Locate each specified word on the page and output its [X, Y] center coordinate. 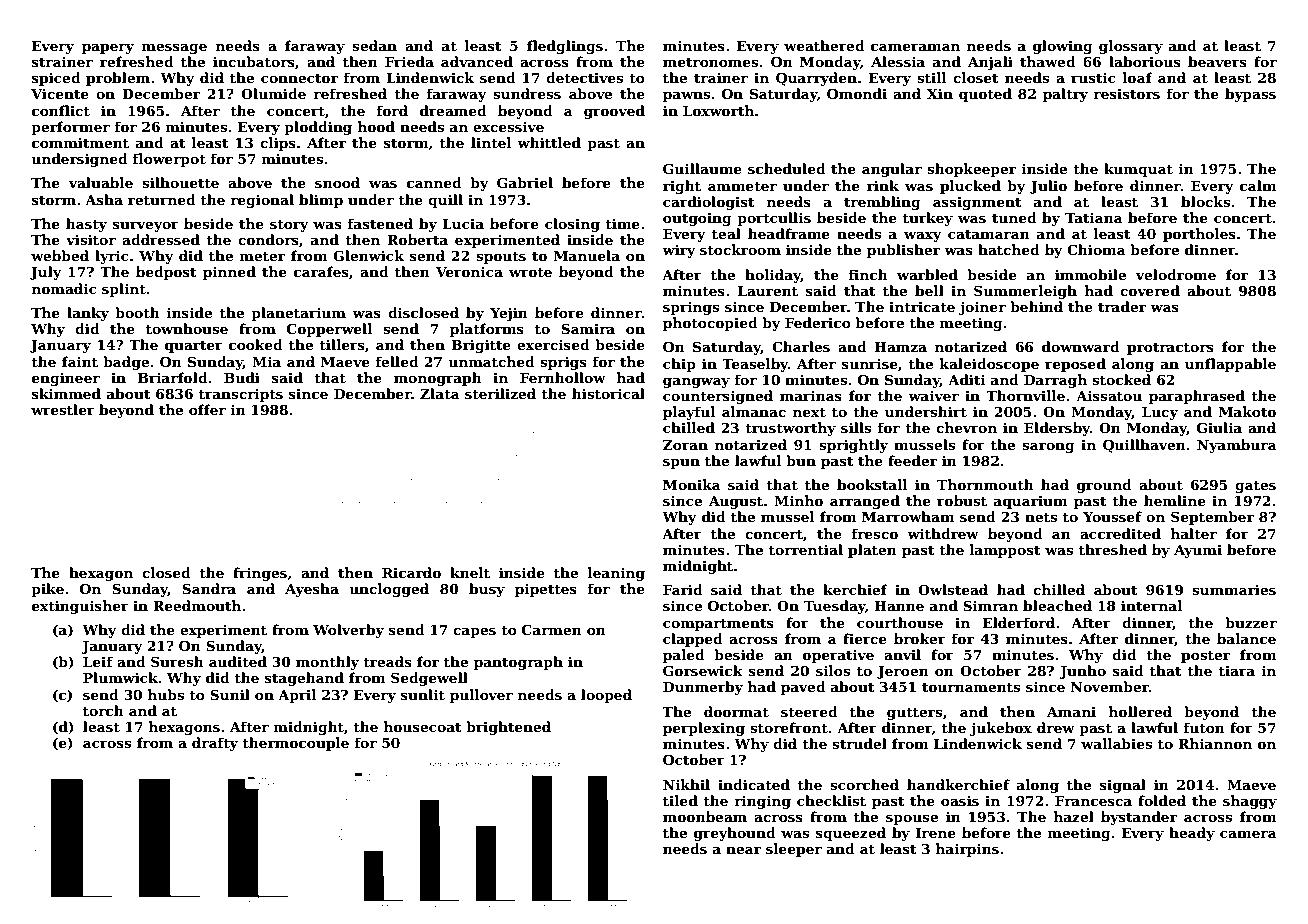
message [174, 48]
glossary [1131, 47]
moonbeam [705, 816]
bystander [1139, 818]
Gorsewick [703, 670]
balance [1246, 638]
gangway [696, 382]
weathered [824, 45]
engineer [66, 379]
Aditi [967, 379]
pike [47, 590]
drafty [215, 744]
